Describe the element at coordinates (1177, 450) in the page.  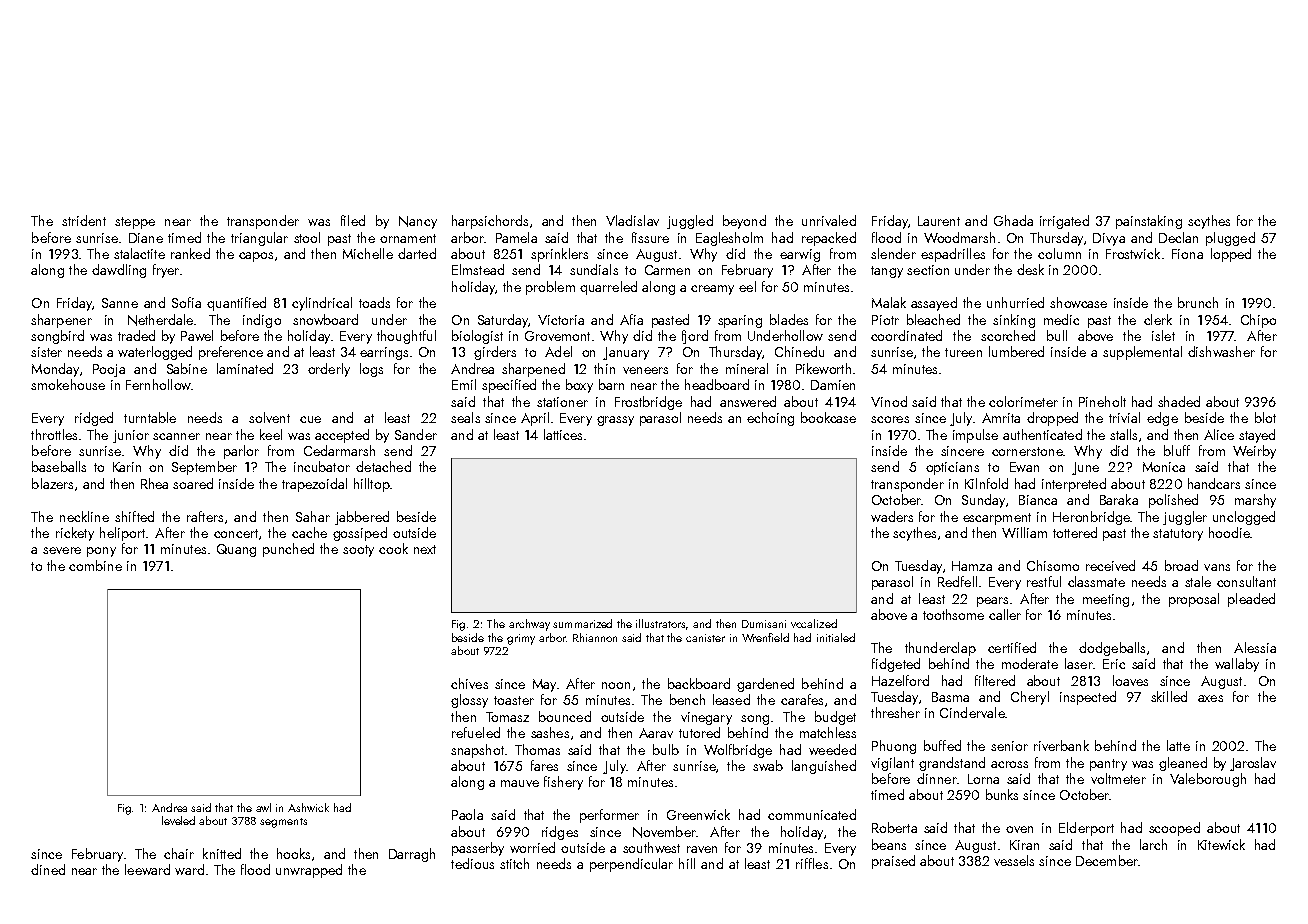
I see `bluff` at that location.
